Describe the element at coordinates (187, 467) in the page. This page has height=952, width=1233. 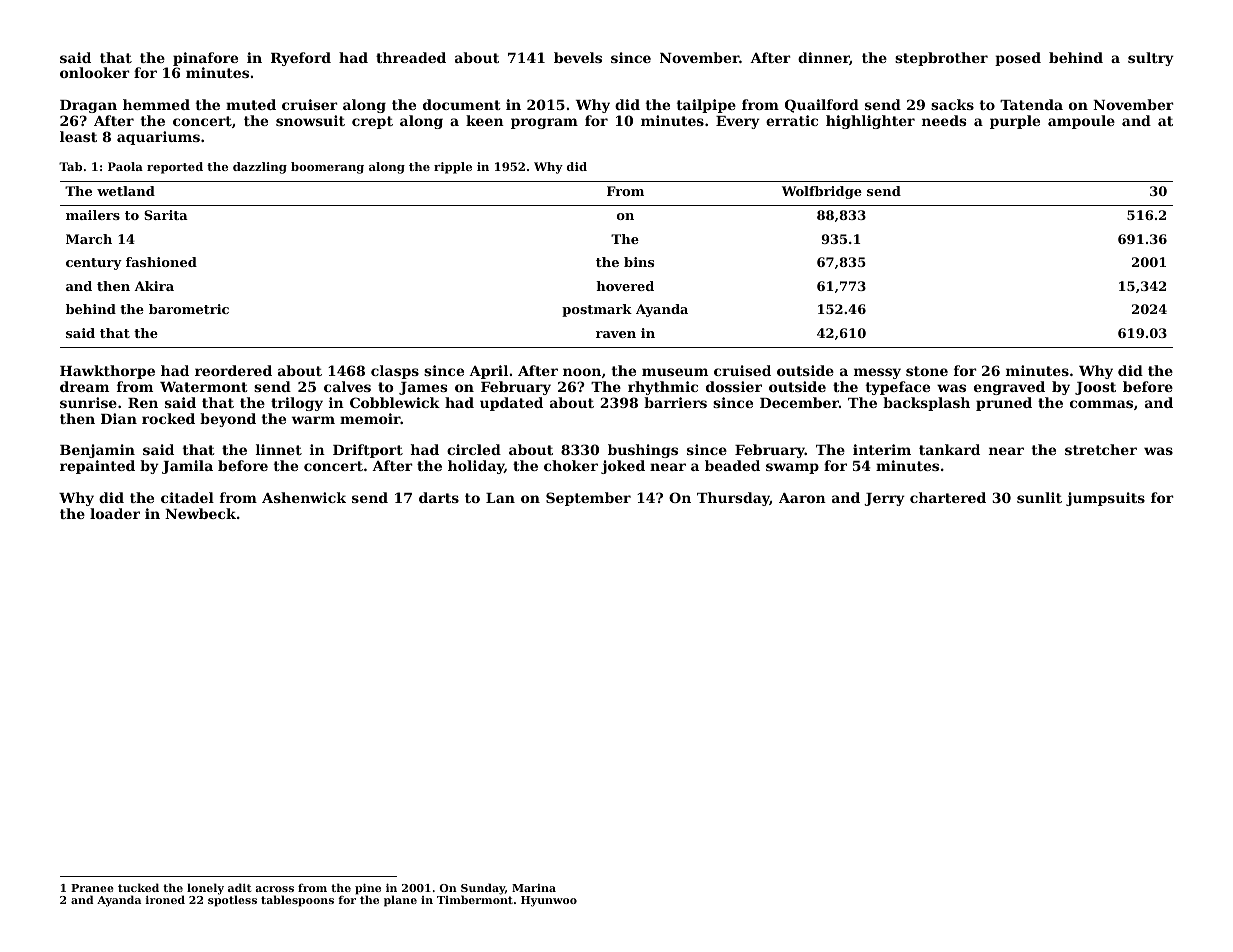
I see `Jamila` at that location.
